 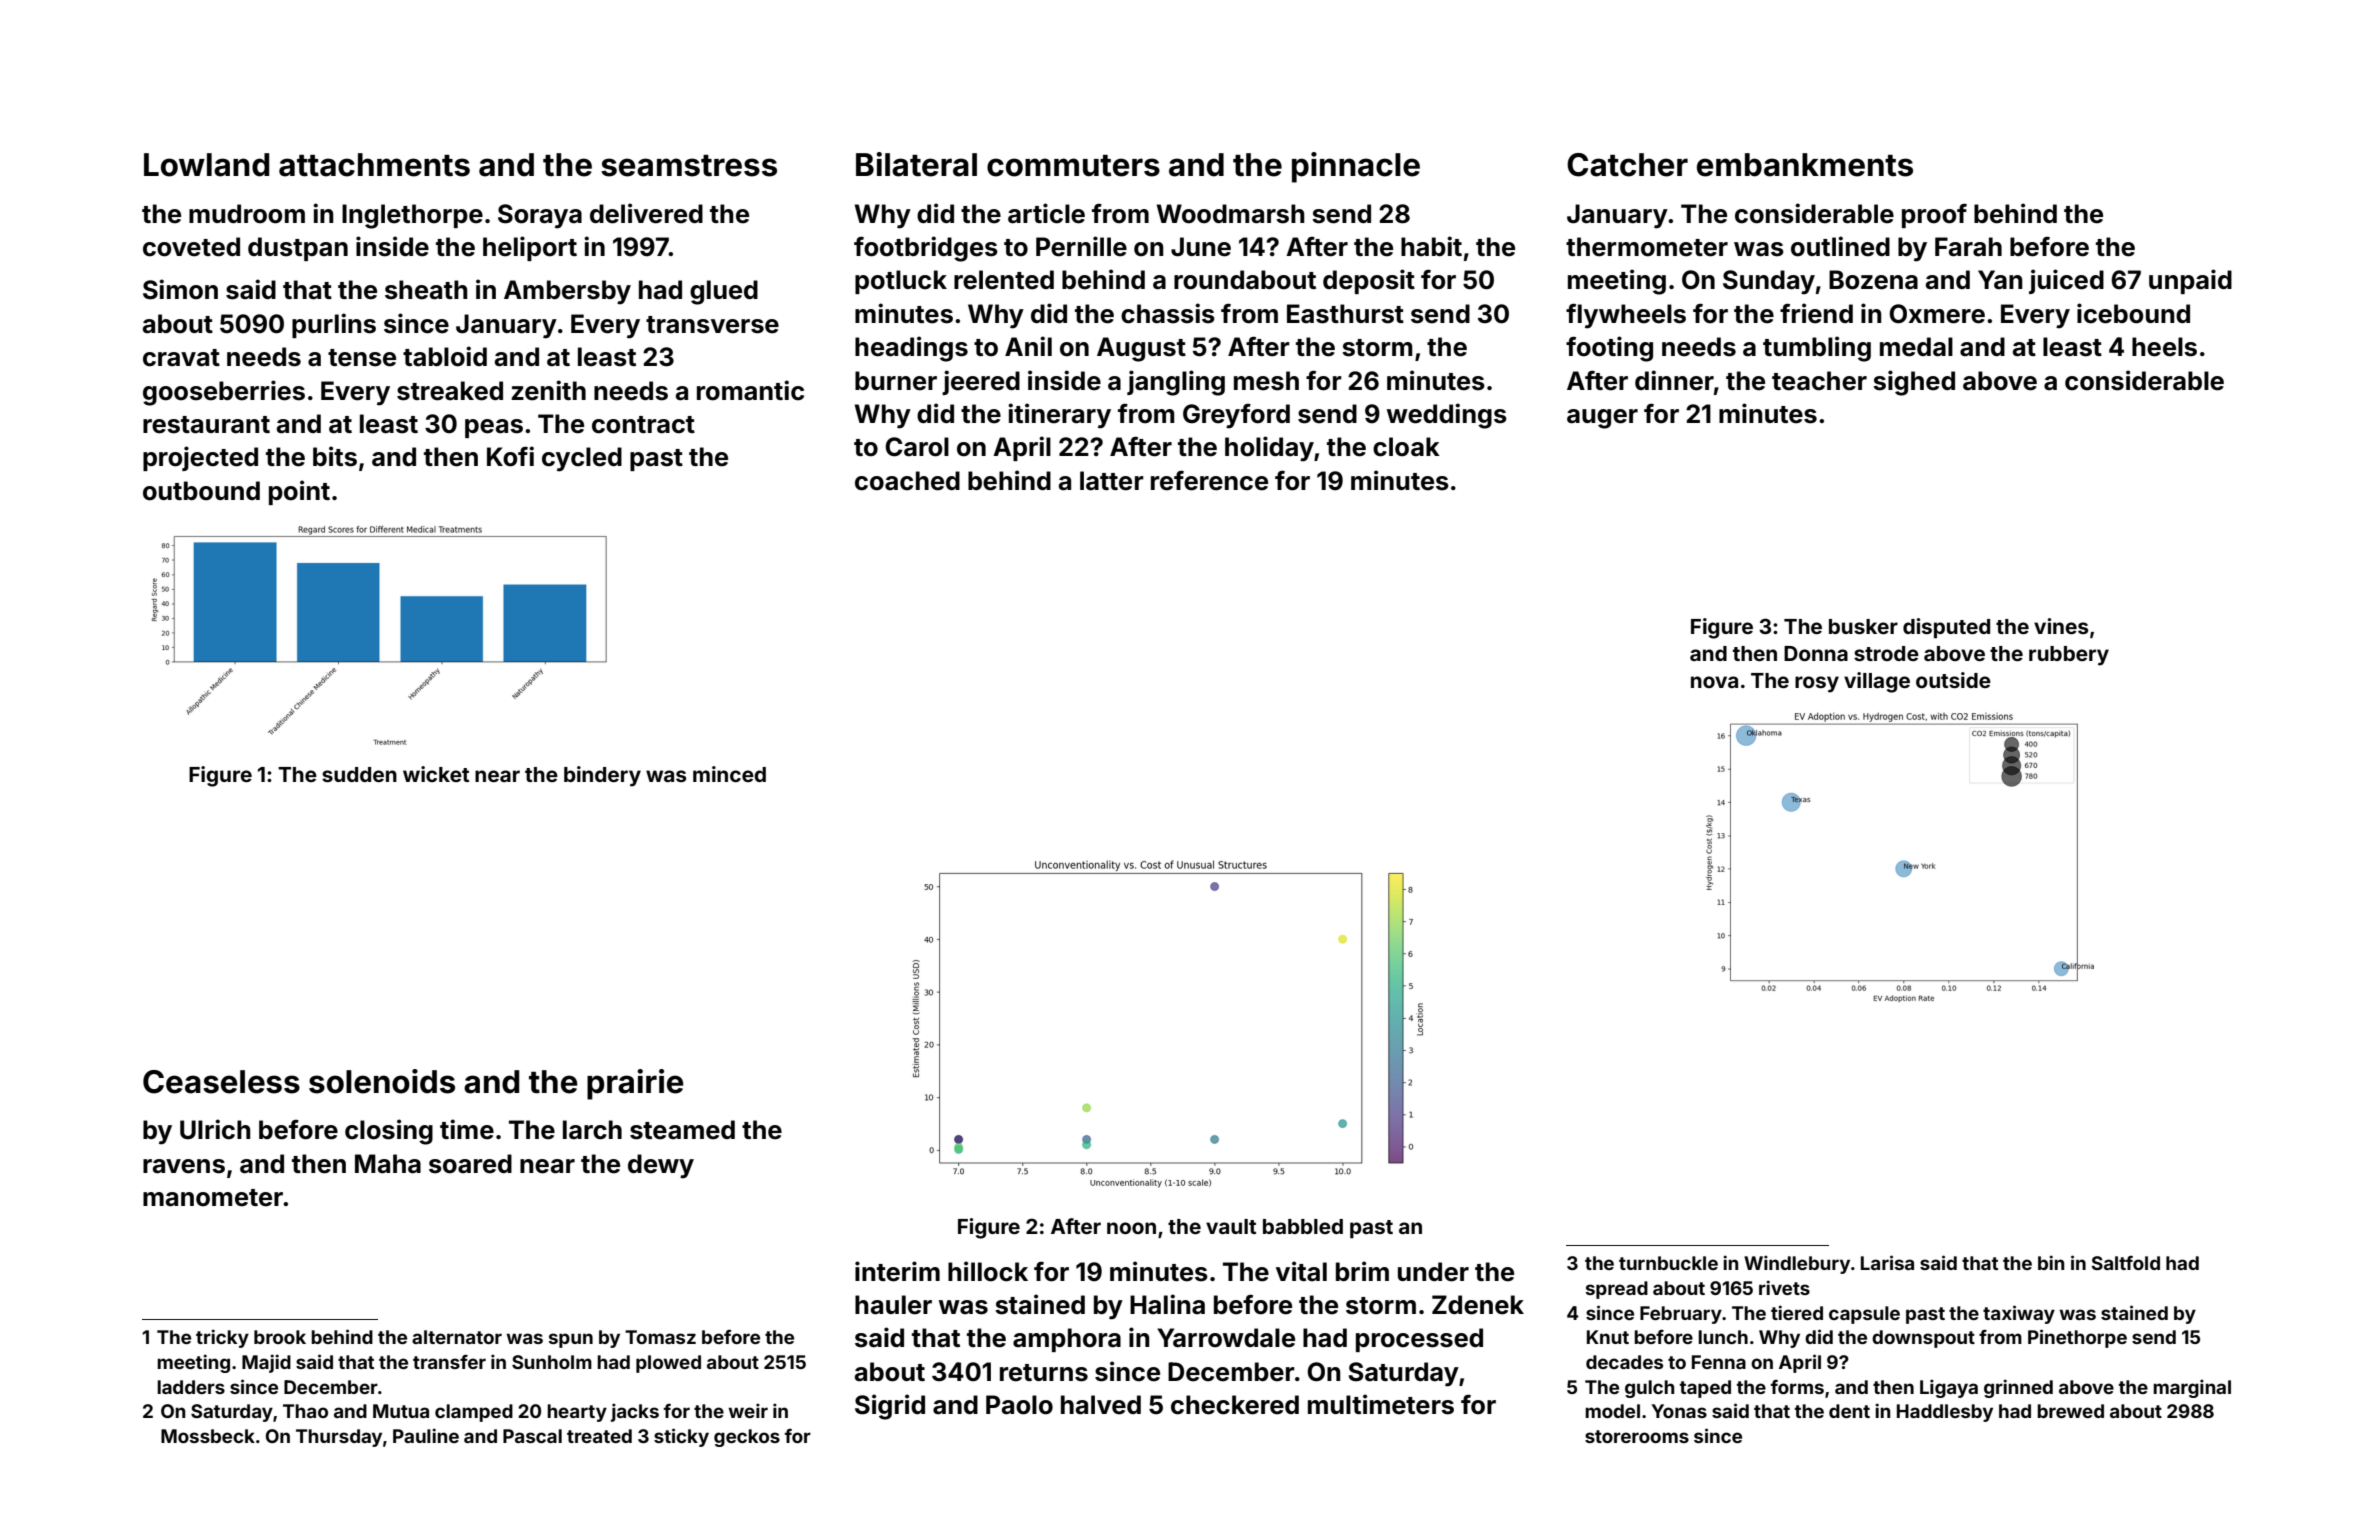 I want to click on rosy, so click(x=1817, y=684).
